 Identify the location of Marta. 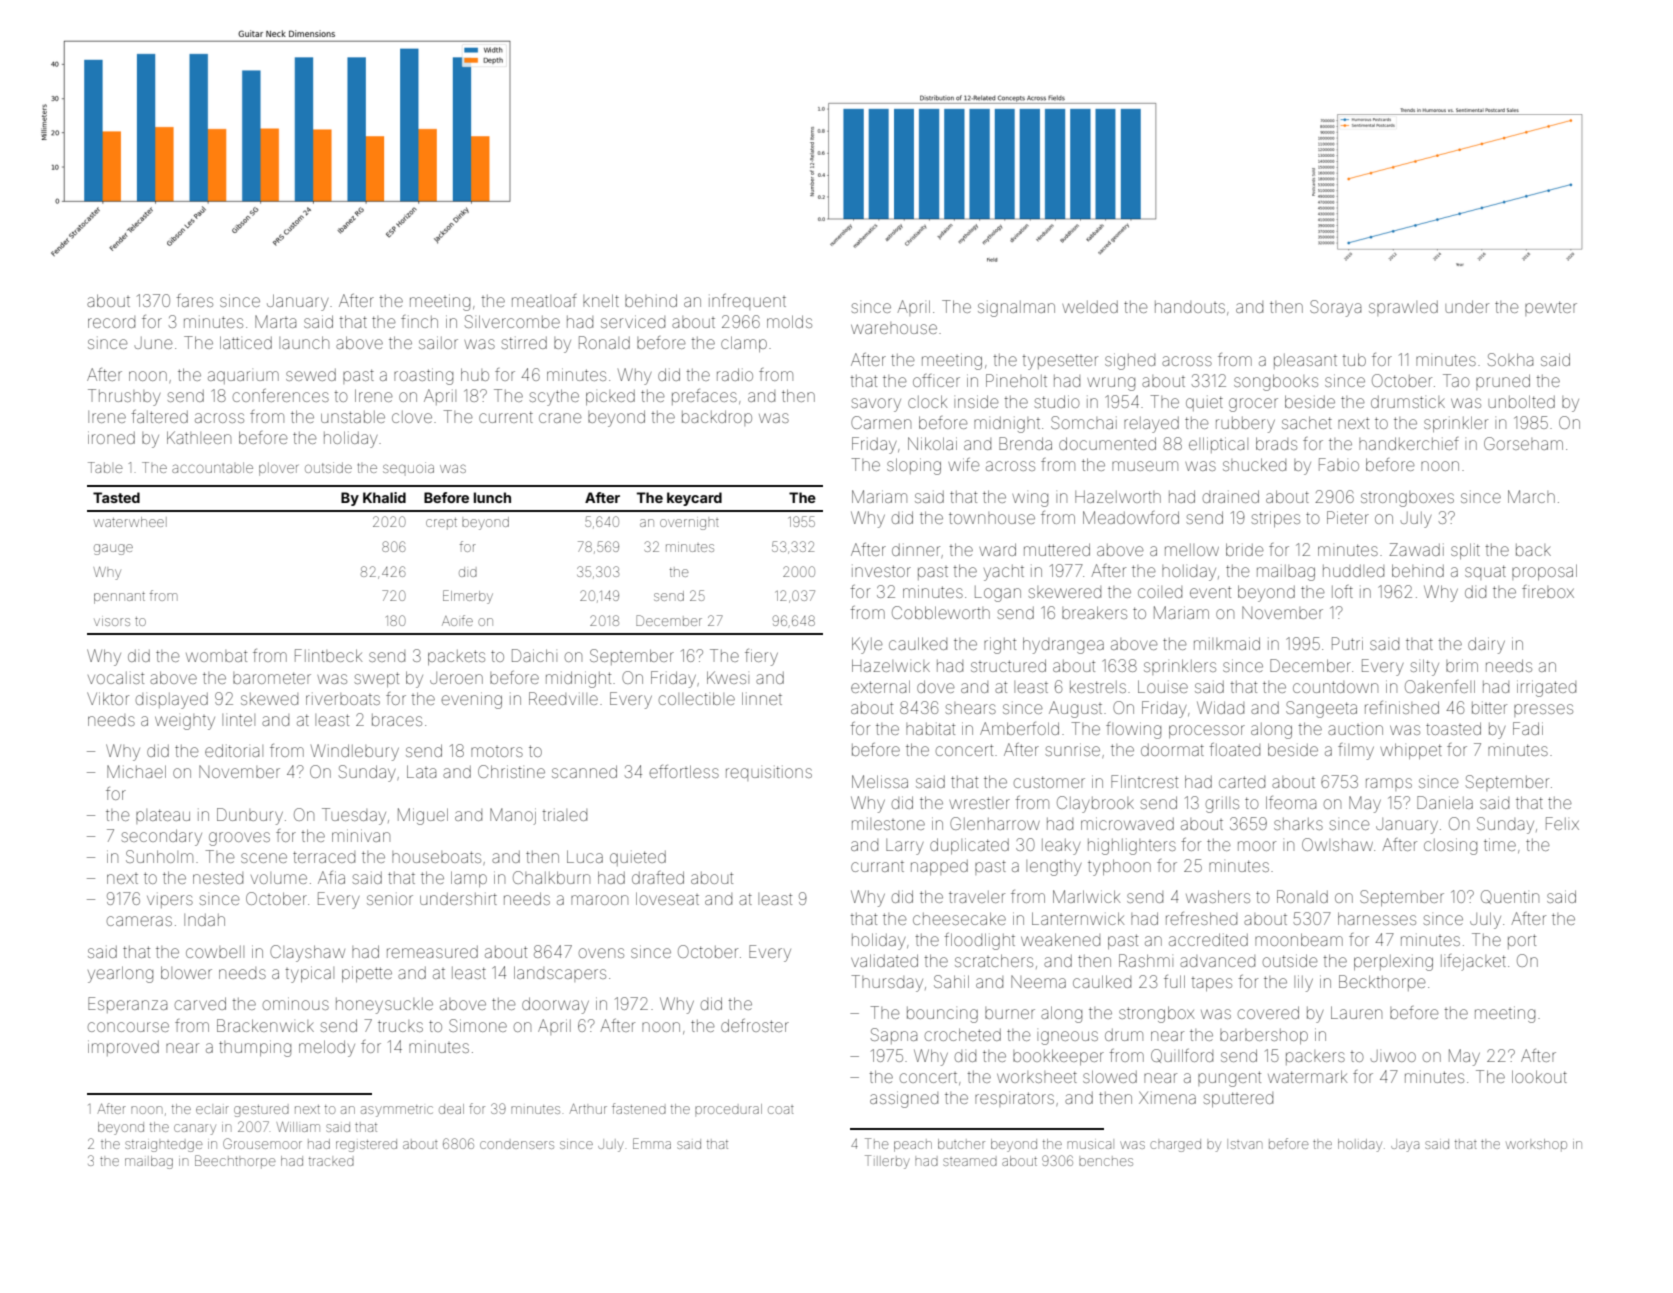
(275, 321).
